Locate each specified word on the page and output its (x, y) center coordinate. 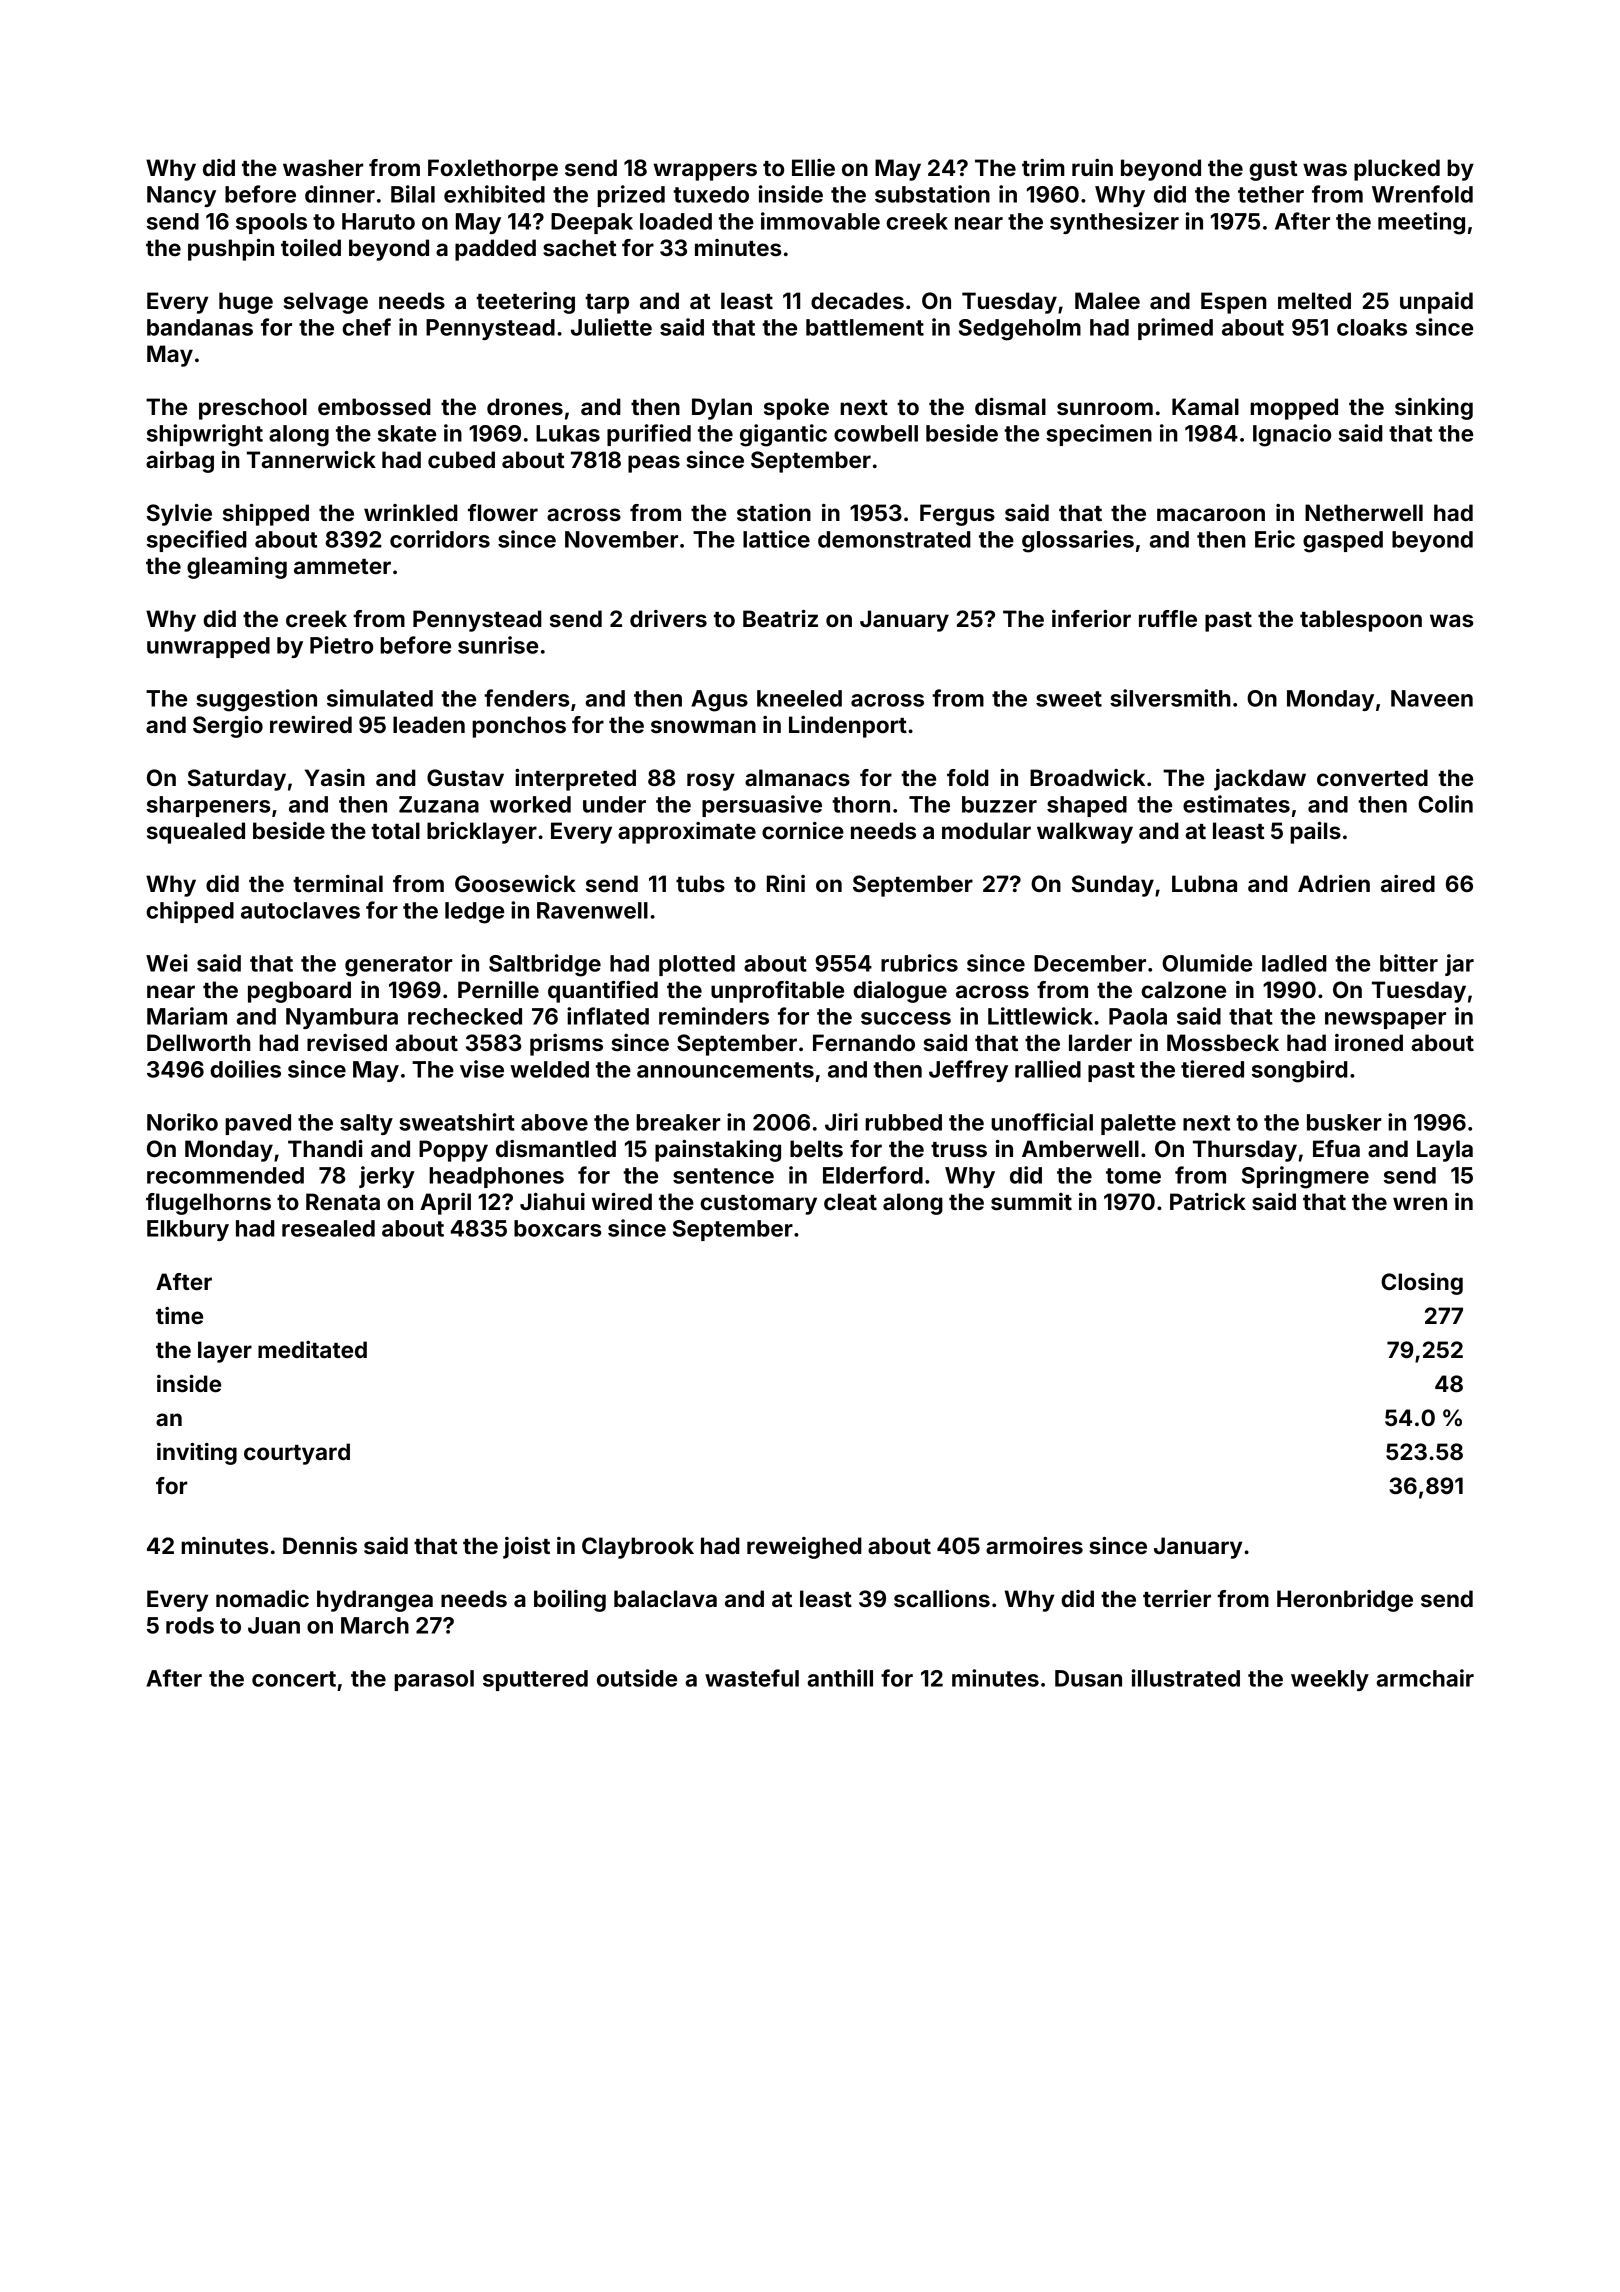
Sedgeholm (1020, 330)
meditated (312, 1349)
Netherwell (1364, 512)
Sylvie (179, 515)
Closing (1422, 1284)
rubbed (903, 1122)
